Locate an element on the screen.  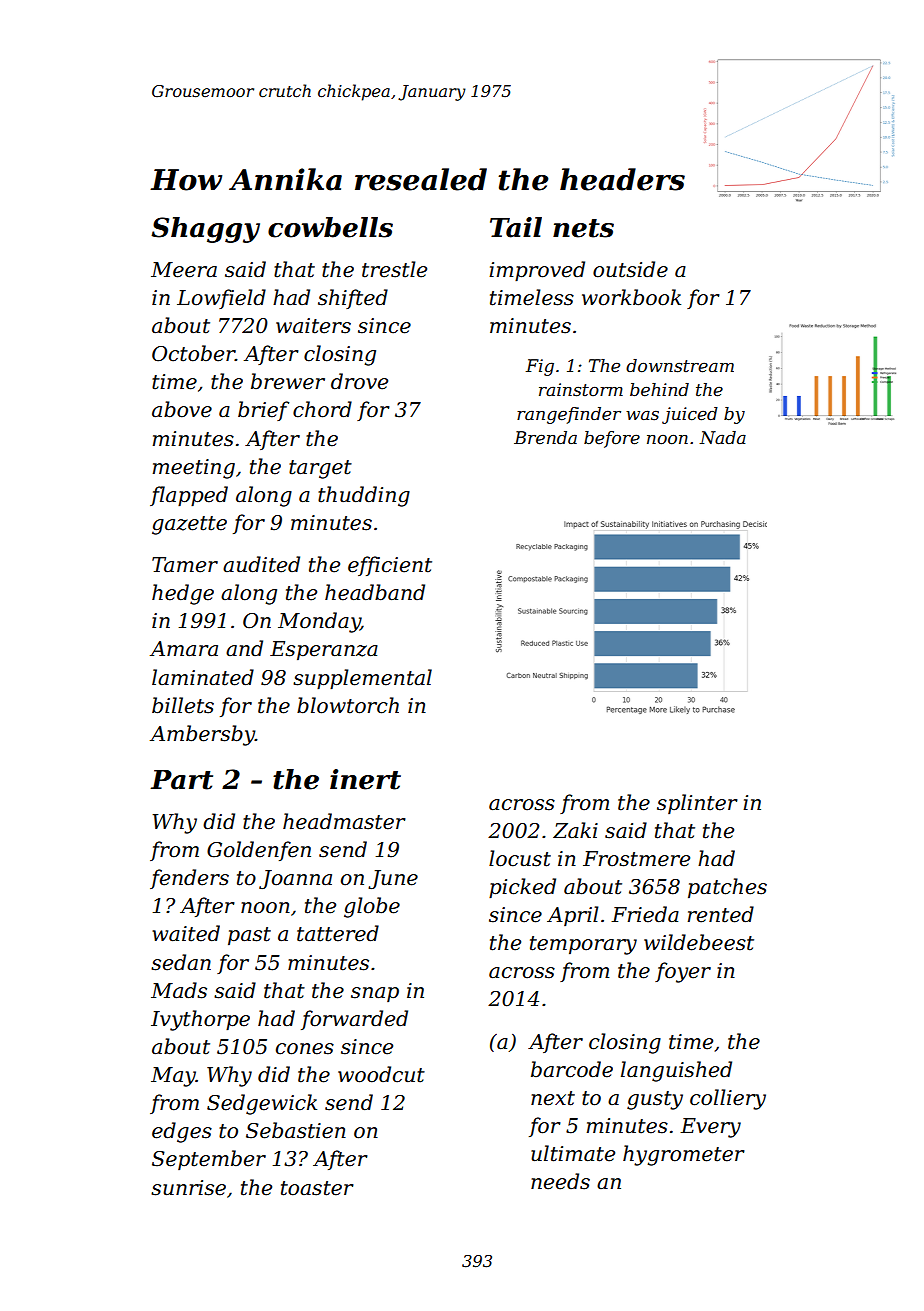
foyer is located at coordinates (683, 972).
